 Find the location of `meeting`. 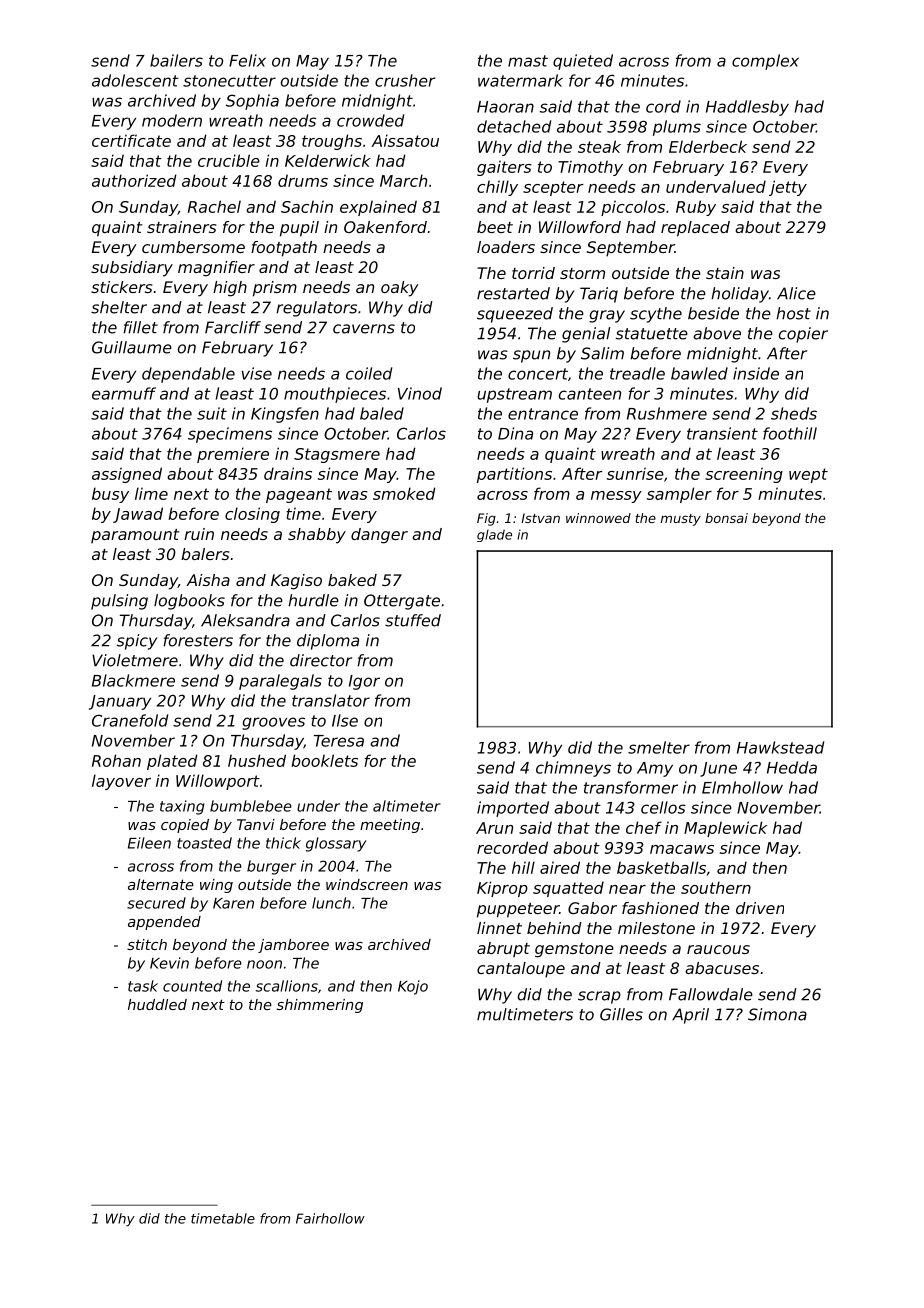

meeting is located at coordinates (390, 826).
